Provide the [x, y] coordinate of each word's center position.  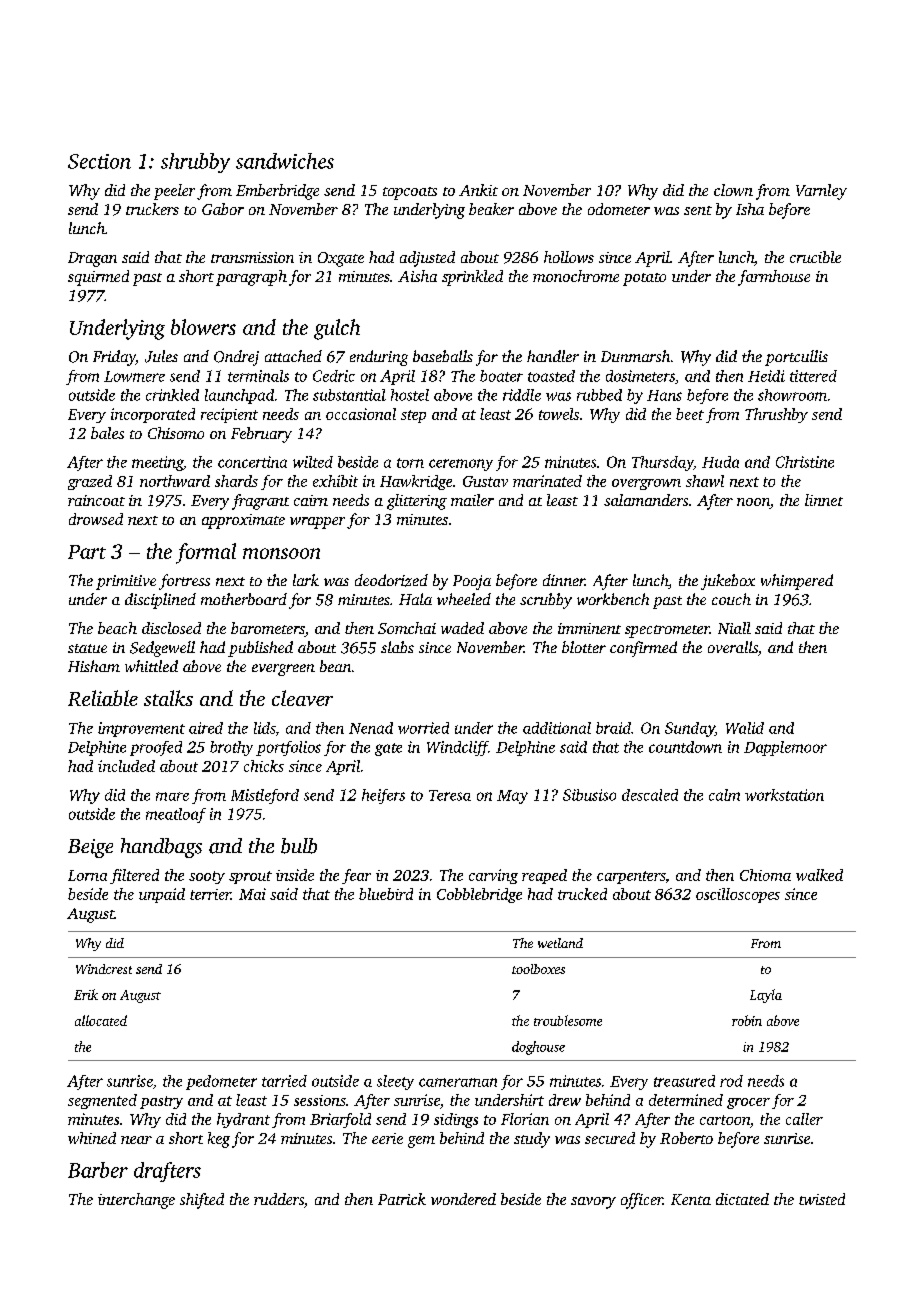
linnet [824, 500]
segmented [102, 1101]
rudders [279, 1199]
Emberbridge [277, 192]
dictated [742, 1199]
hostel [410, 395]
